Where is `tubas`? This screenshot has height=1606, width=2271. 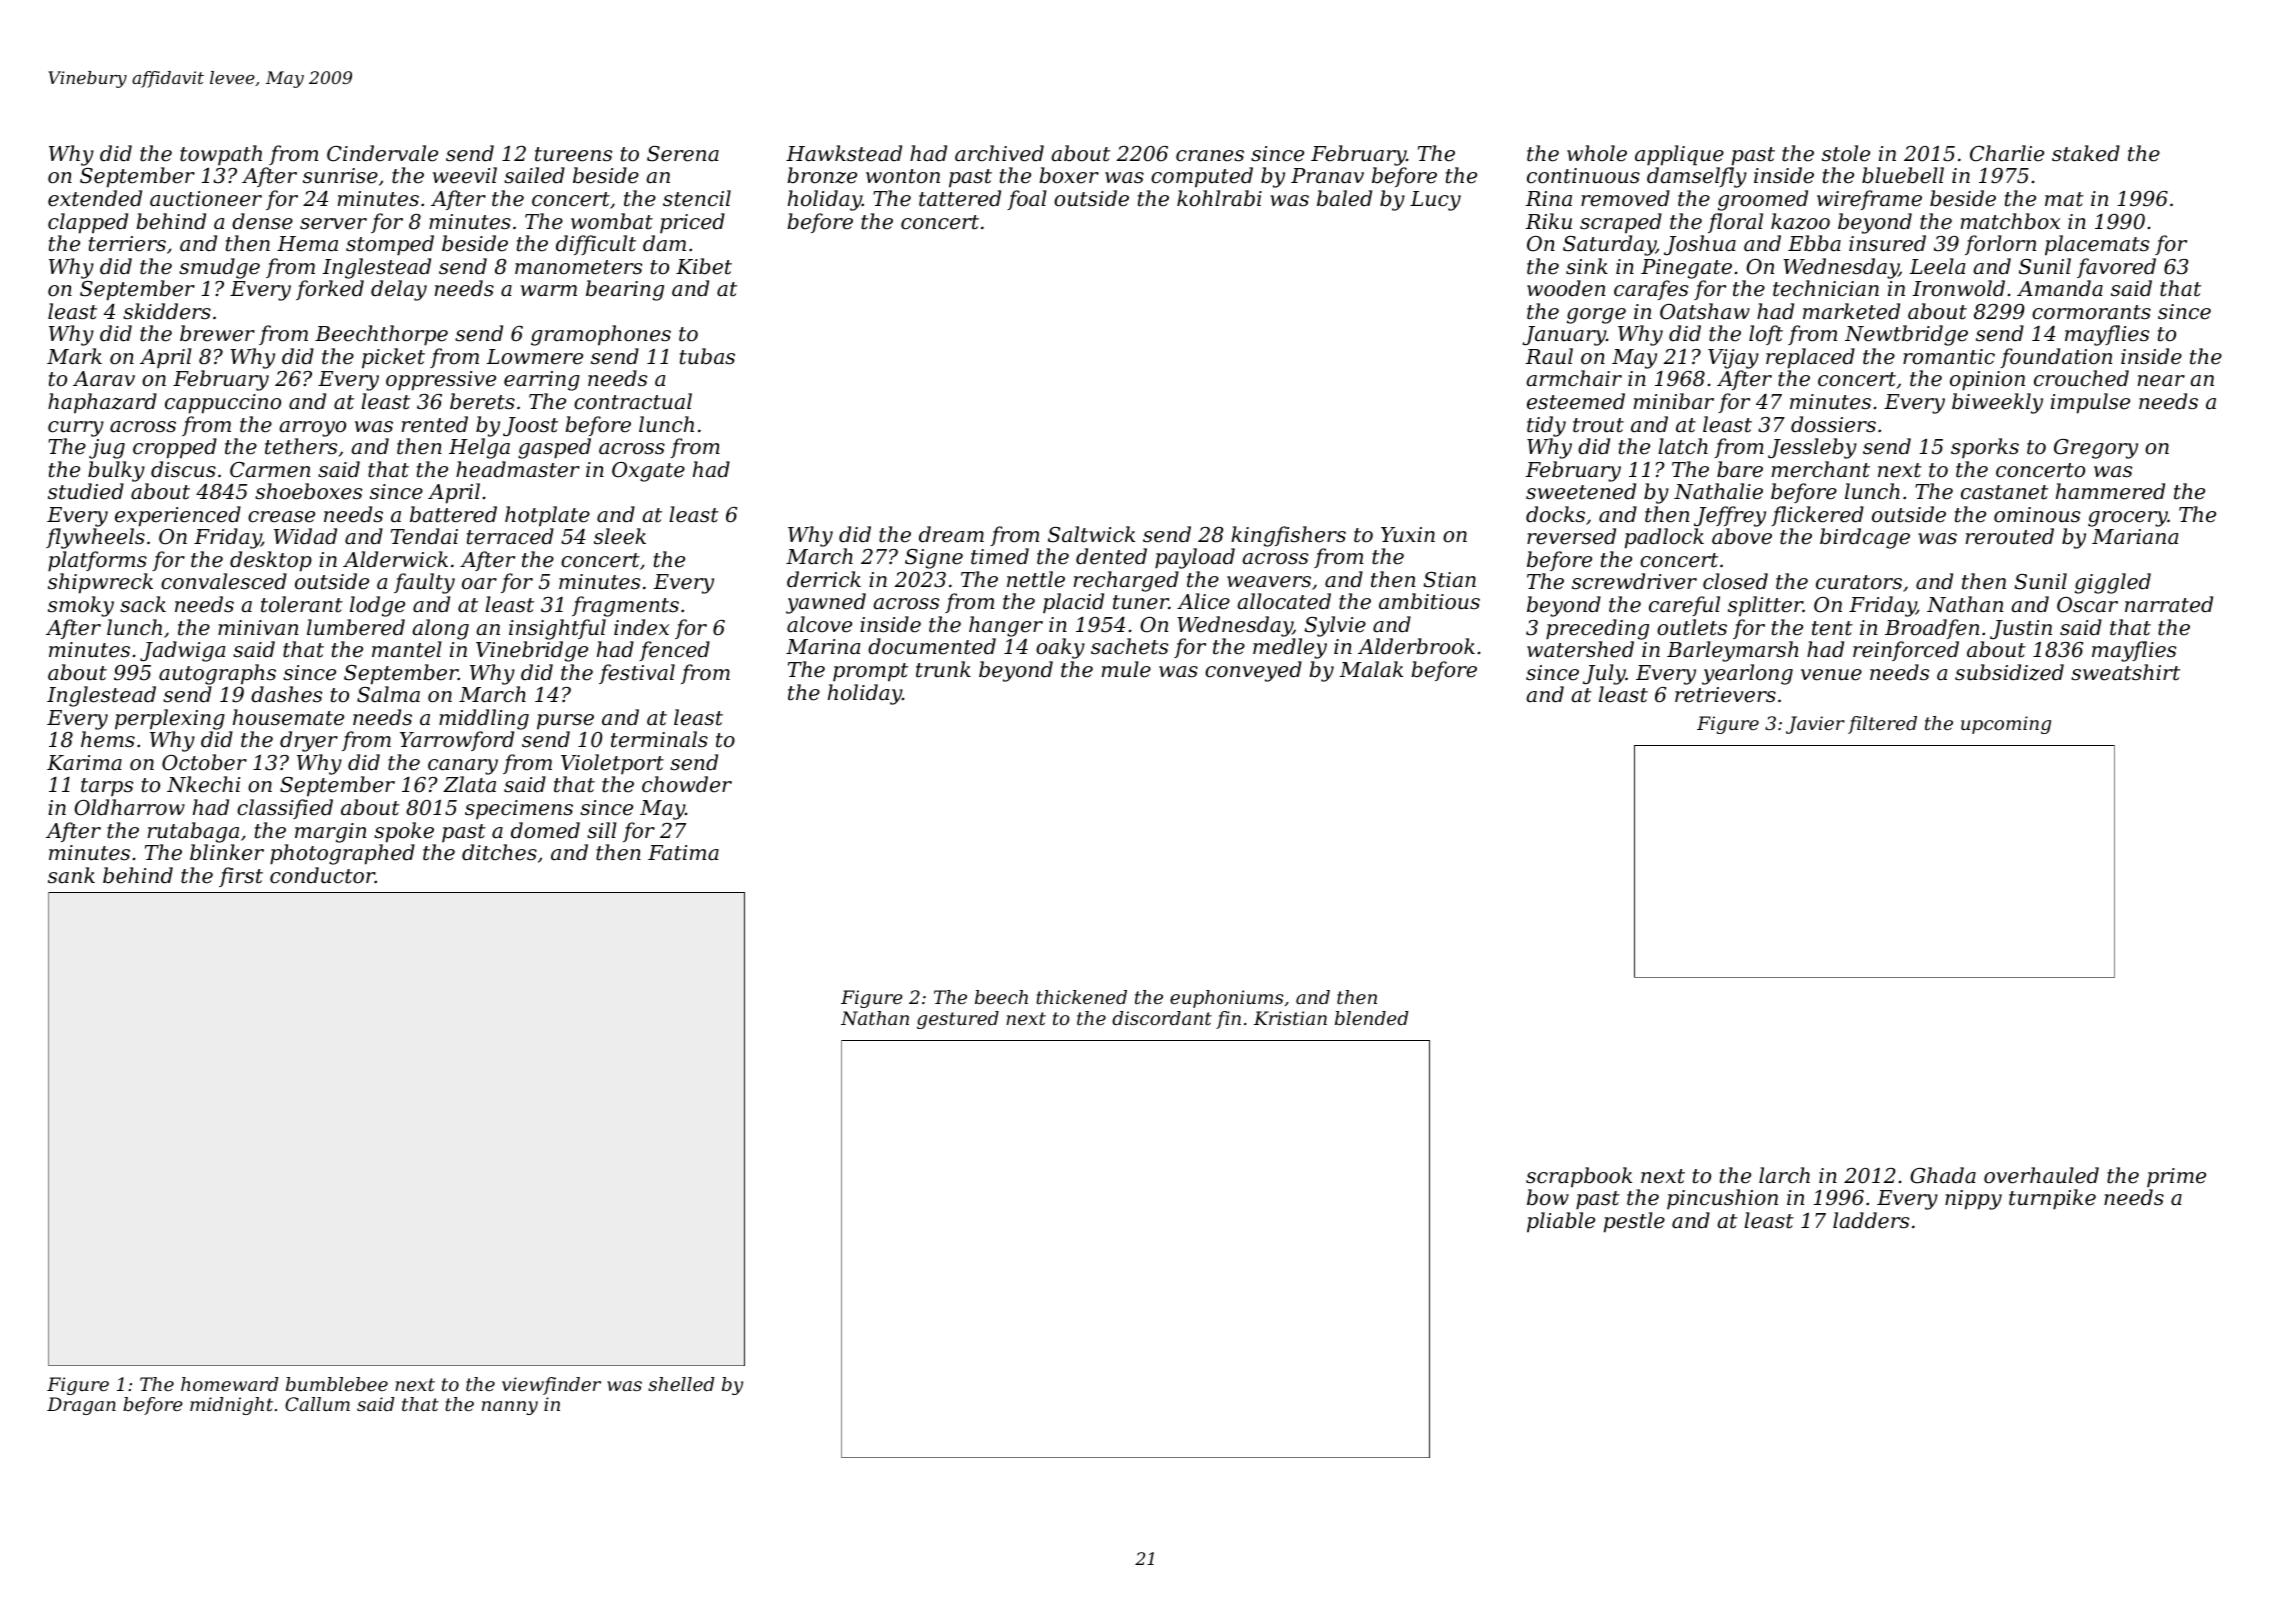 tubas is located at coordinates (707, 356).
